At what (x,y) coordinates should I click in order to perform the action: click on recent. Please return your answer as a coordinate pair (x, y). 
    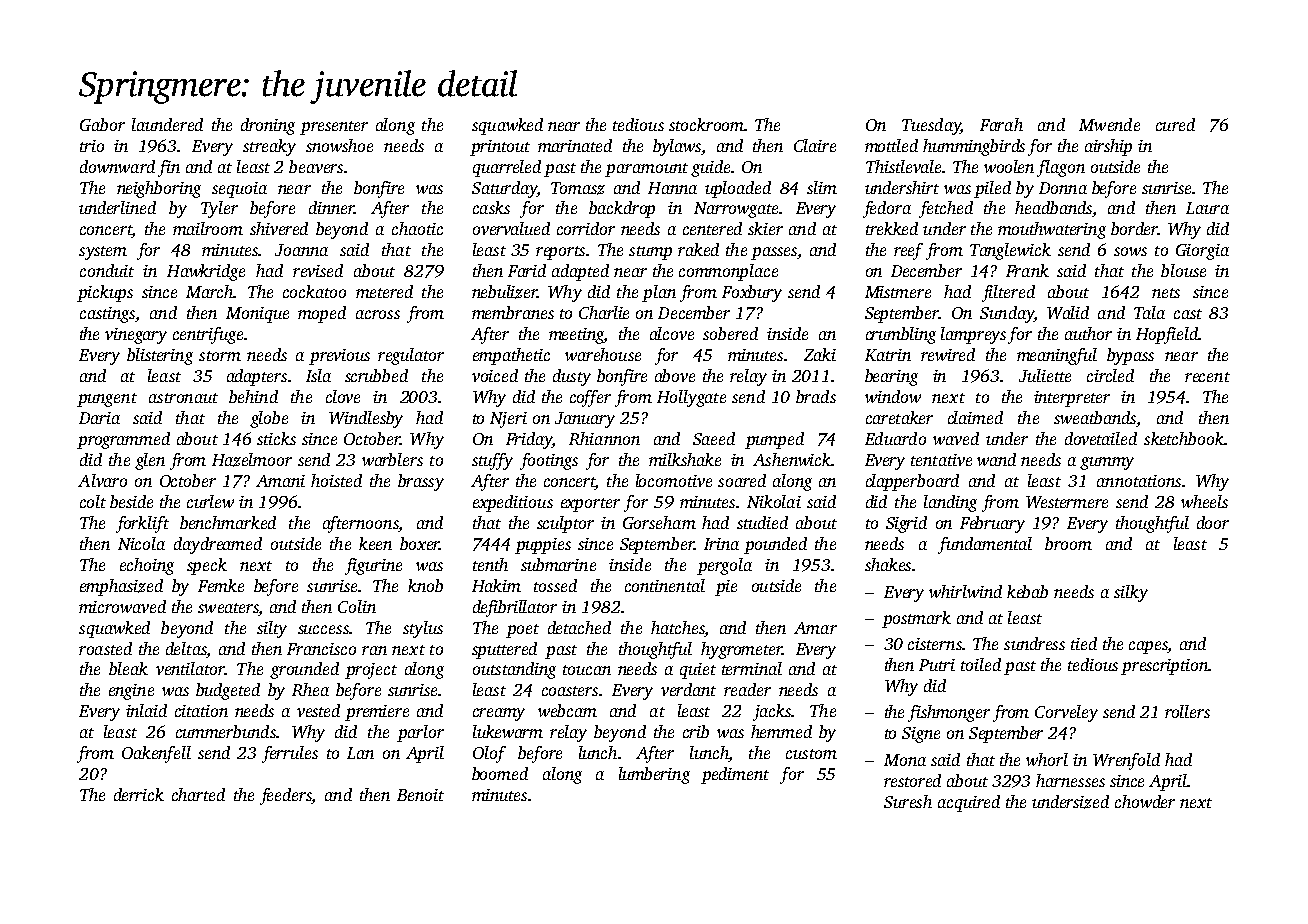
    Looking at the image, I should click on (1207, 377).
